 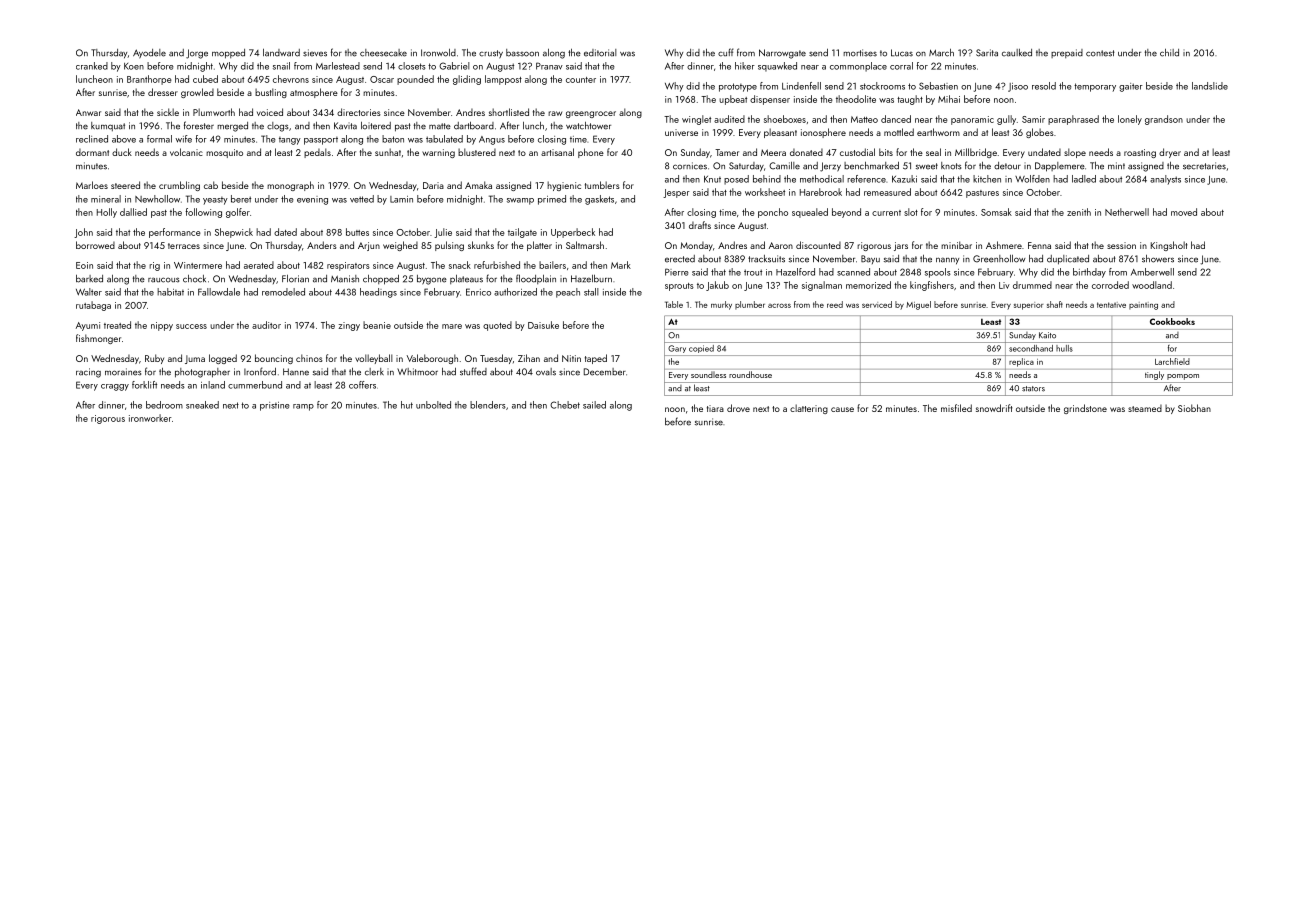 What do you see at coordinates (1127, 212) in the image?
I see `Netherwell` at bounding box center [1127, 212].
